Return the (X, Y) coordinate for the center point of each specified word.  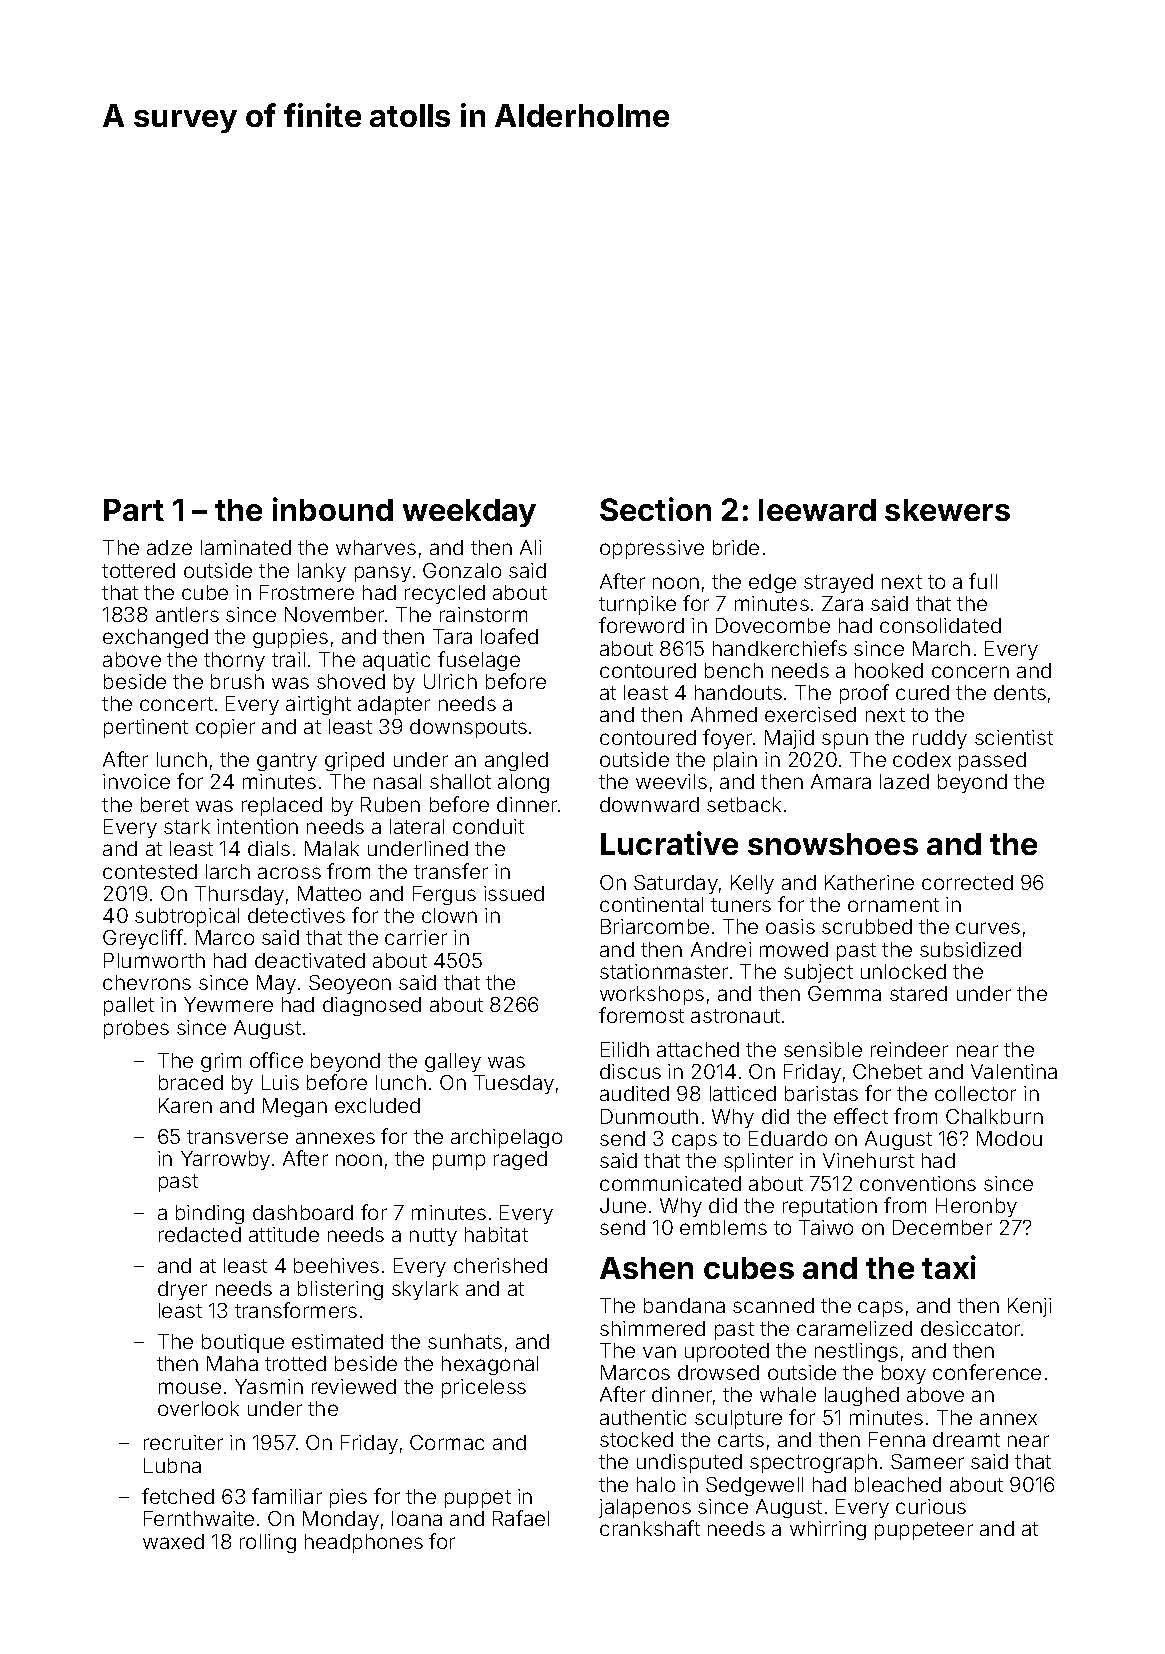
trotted (295, 1363)
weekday (469, 513)
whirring (828, 1530)
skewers (947, 510)
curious (931, 1506)
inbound (333, 509)
